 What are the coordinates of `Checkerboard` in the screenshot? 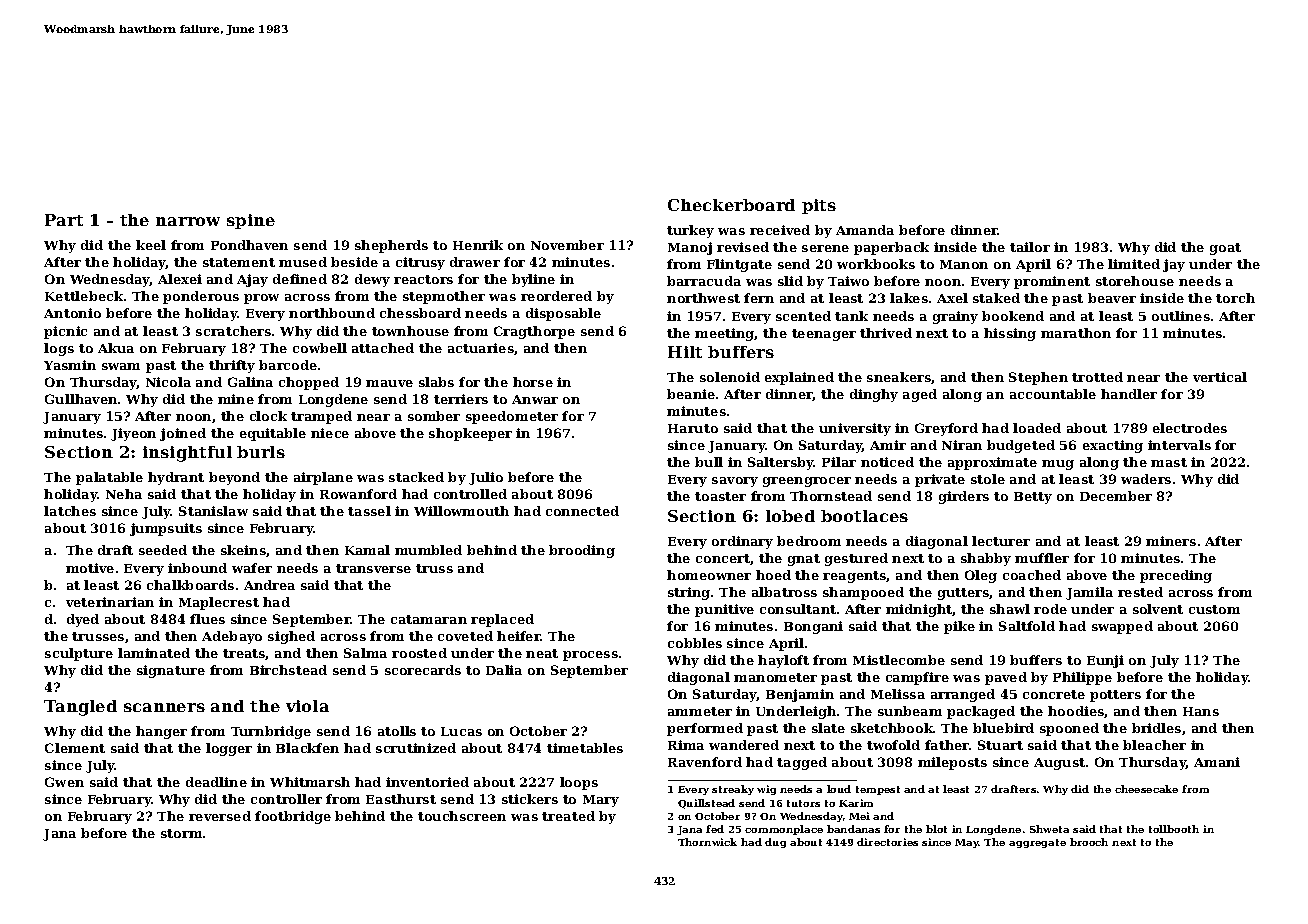 It's located at (731, 205).
